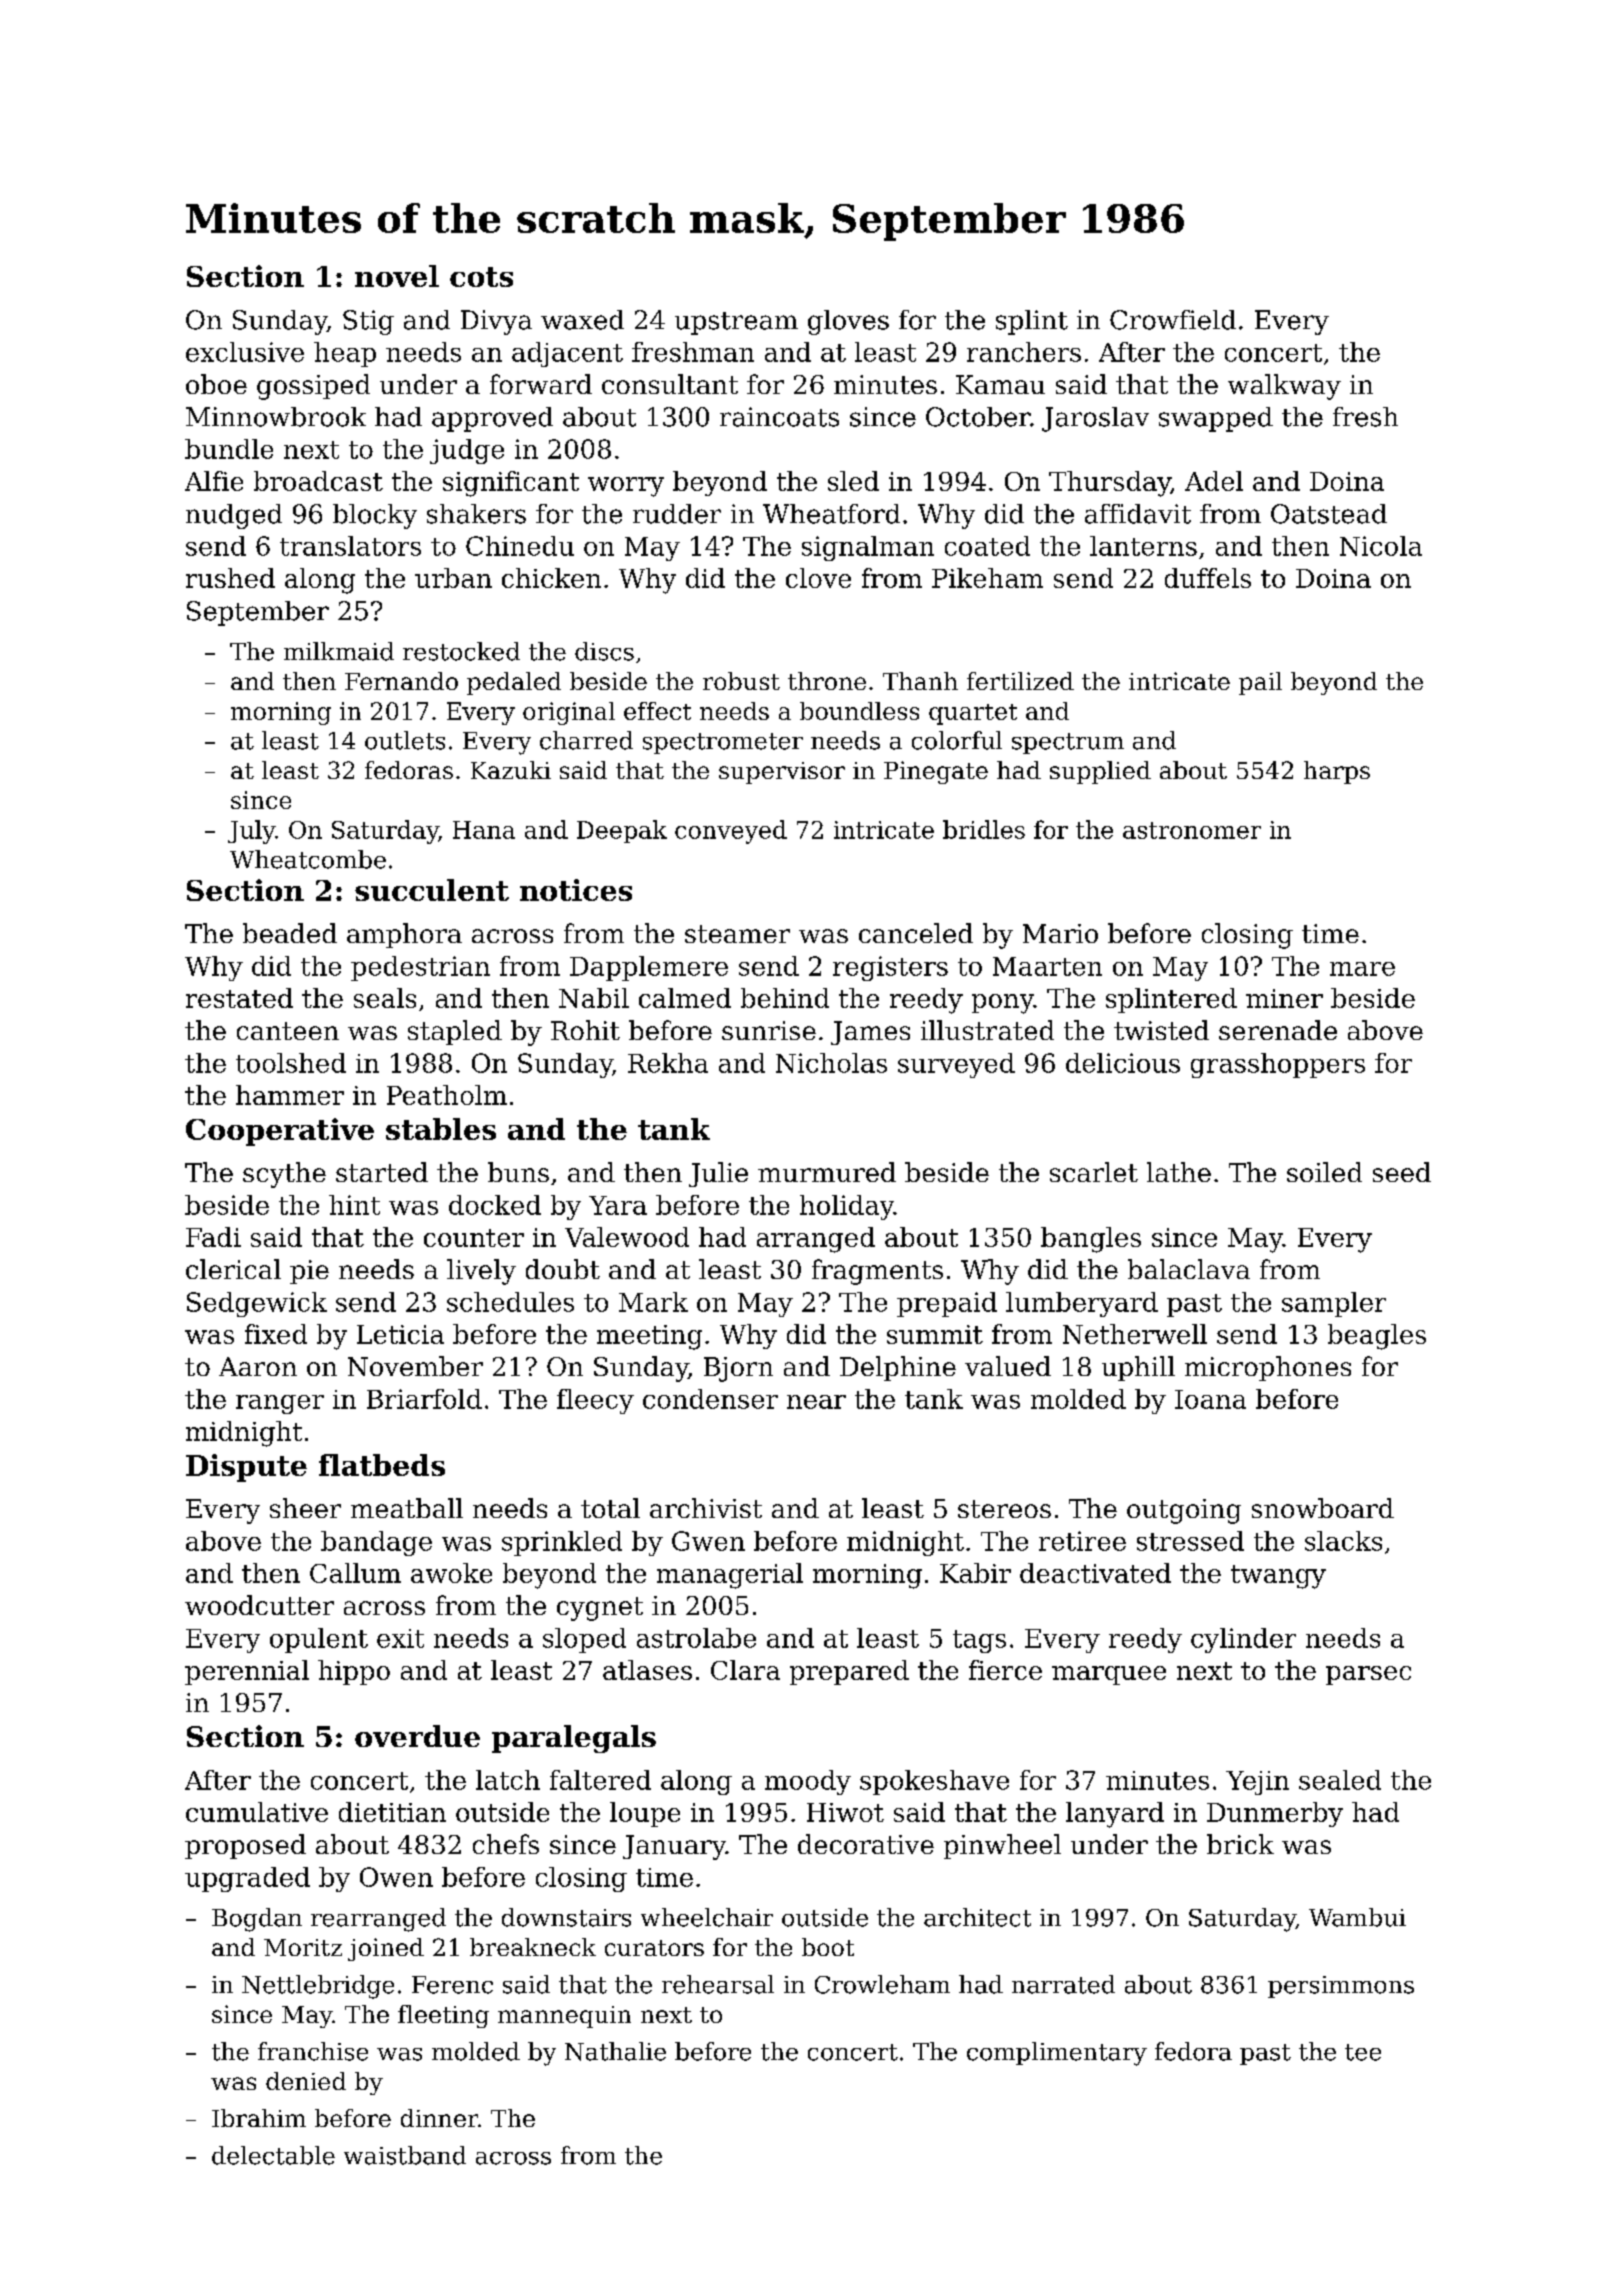 The image size is (1620, 2292). I want to click on Dispute, so click(246, 1468).
